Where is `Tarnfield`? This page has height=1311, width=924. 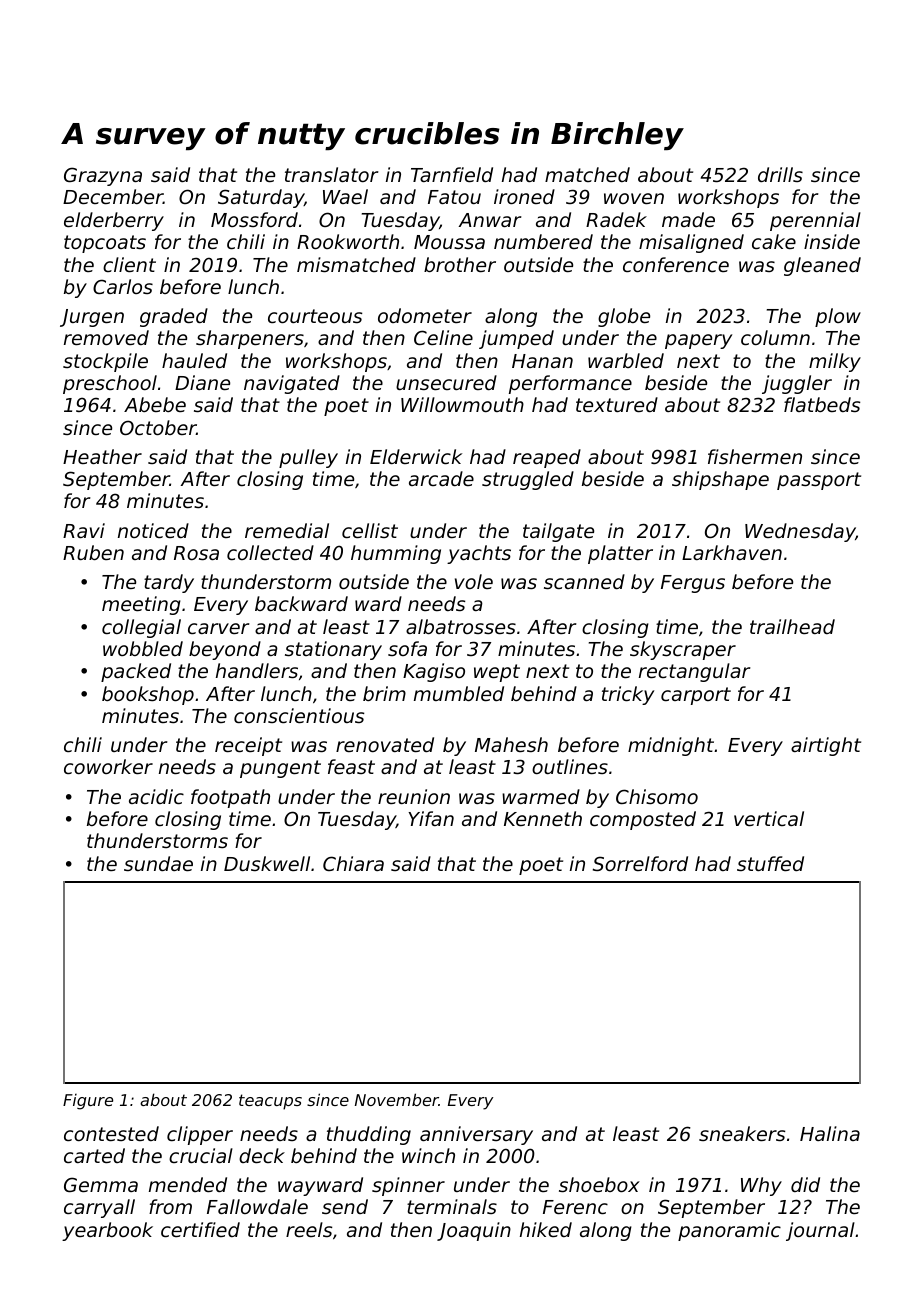 Tarnfield is located at coordinates (452, 174).
